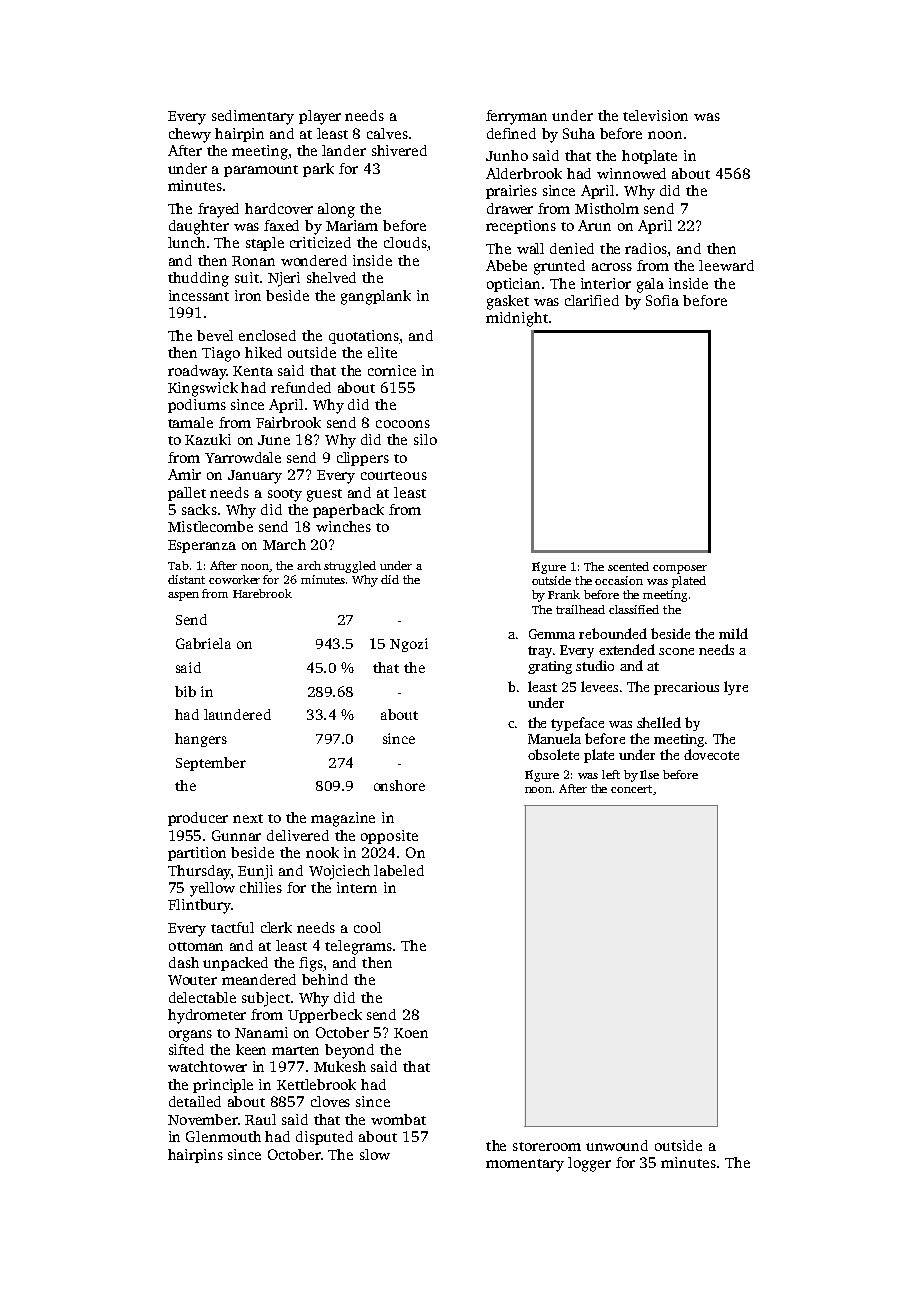 This page has width=924, height=1311. Describe the element at coordinates (662, 300) in the page. I see `Sofia` at that location.
